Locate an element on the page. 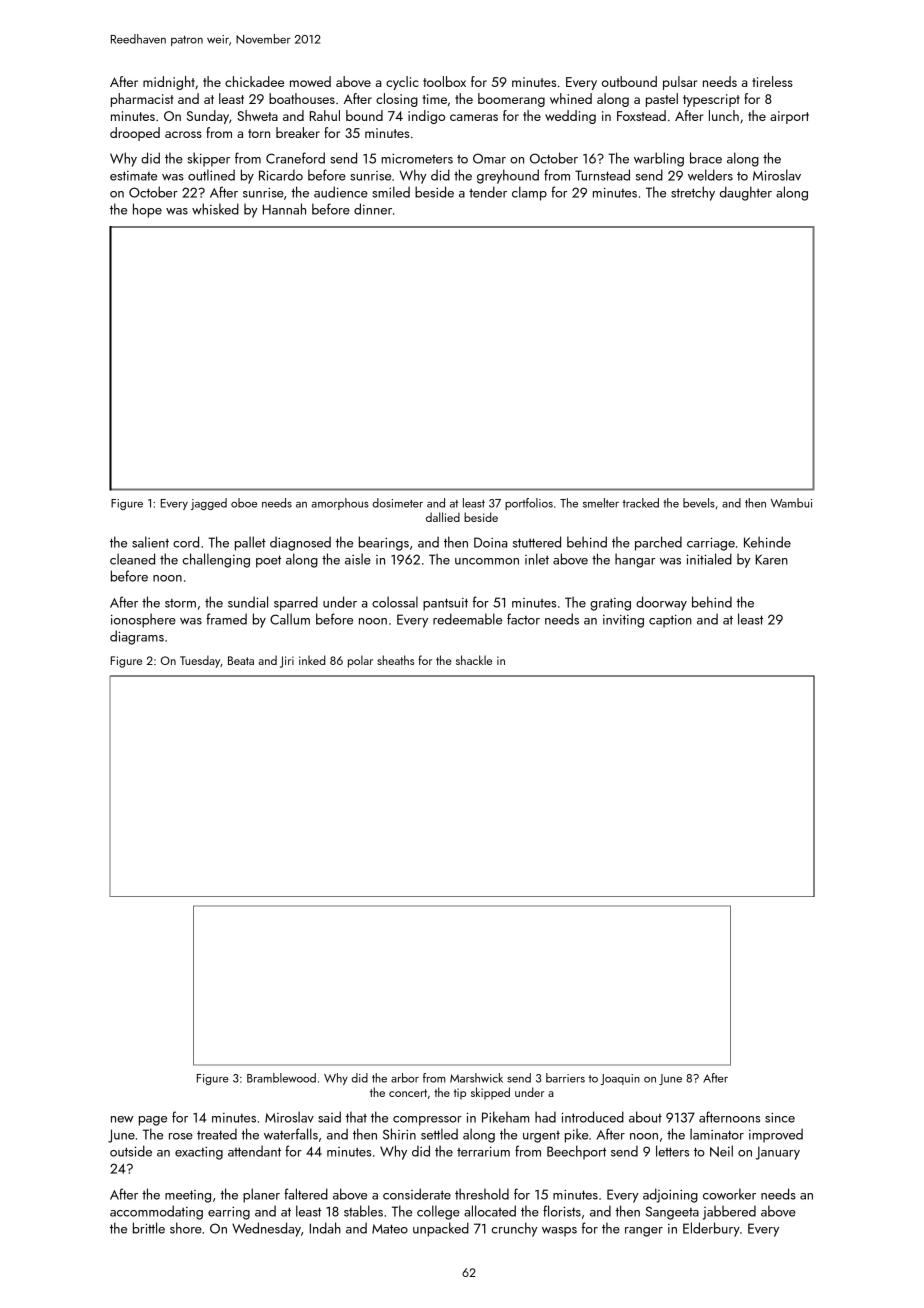 Image resolution: width=924 pixels, height=1308 pixels. jagged is located at coordinates (209, 504).
